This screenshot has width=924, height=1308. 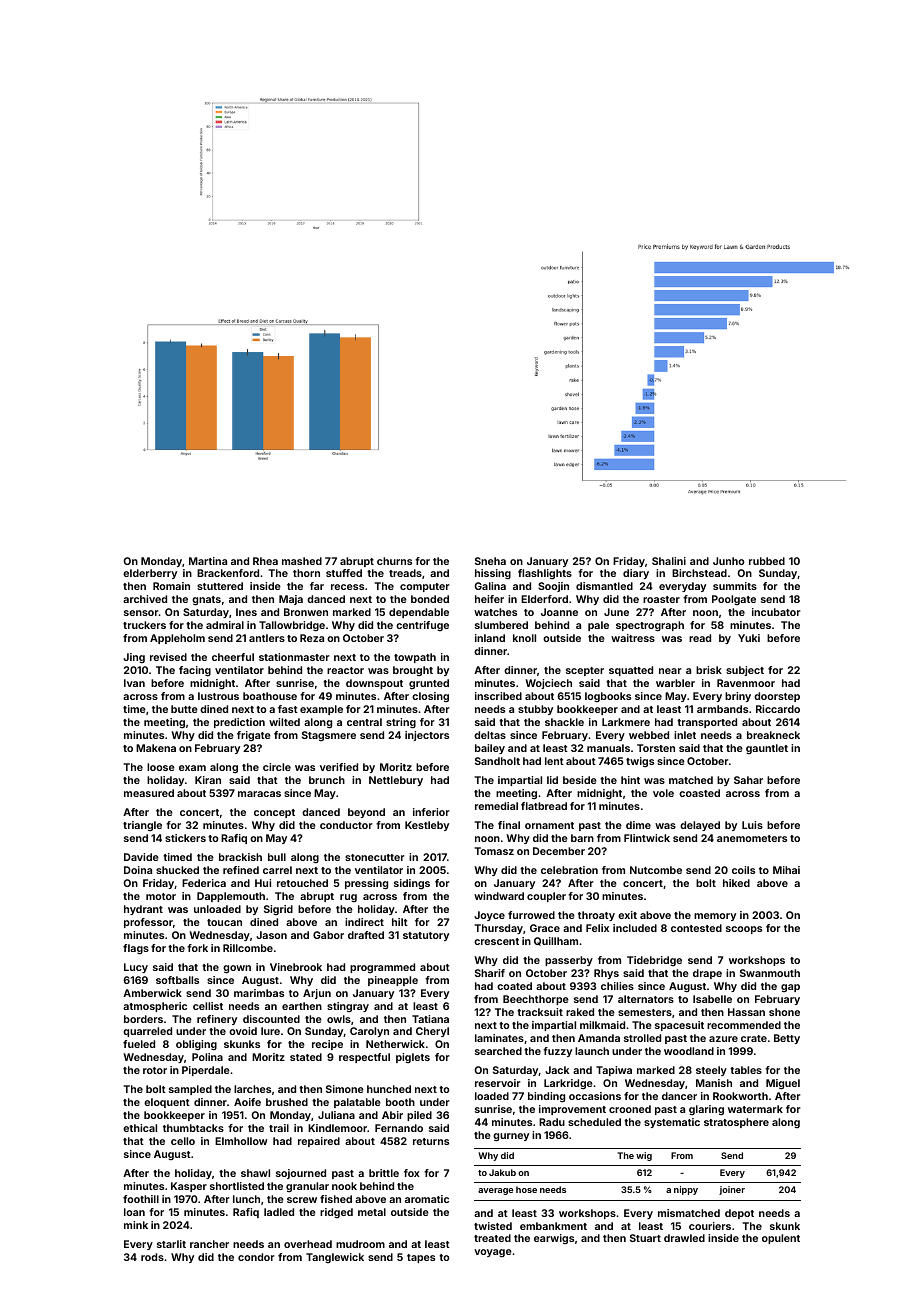 I want to click on Tanglewick, so click(x=335, y=1258).
